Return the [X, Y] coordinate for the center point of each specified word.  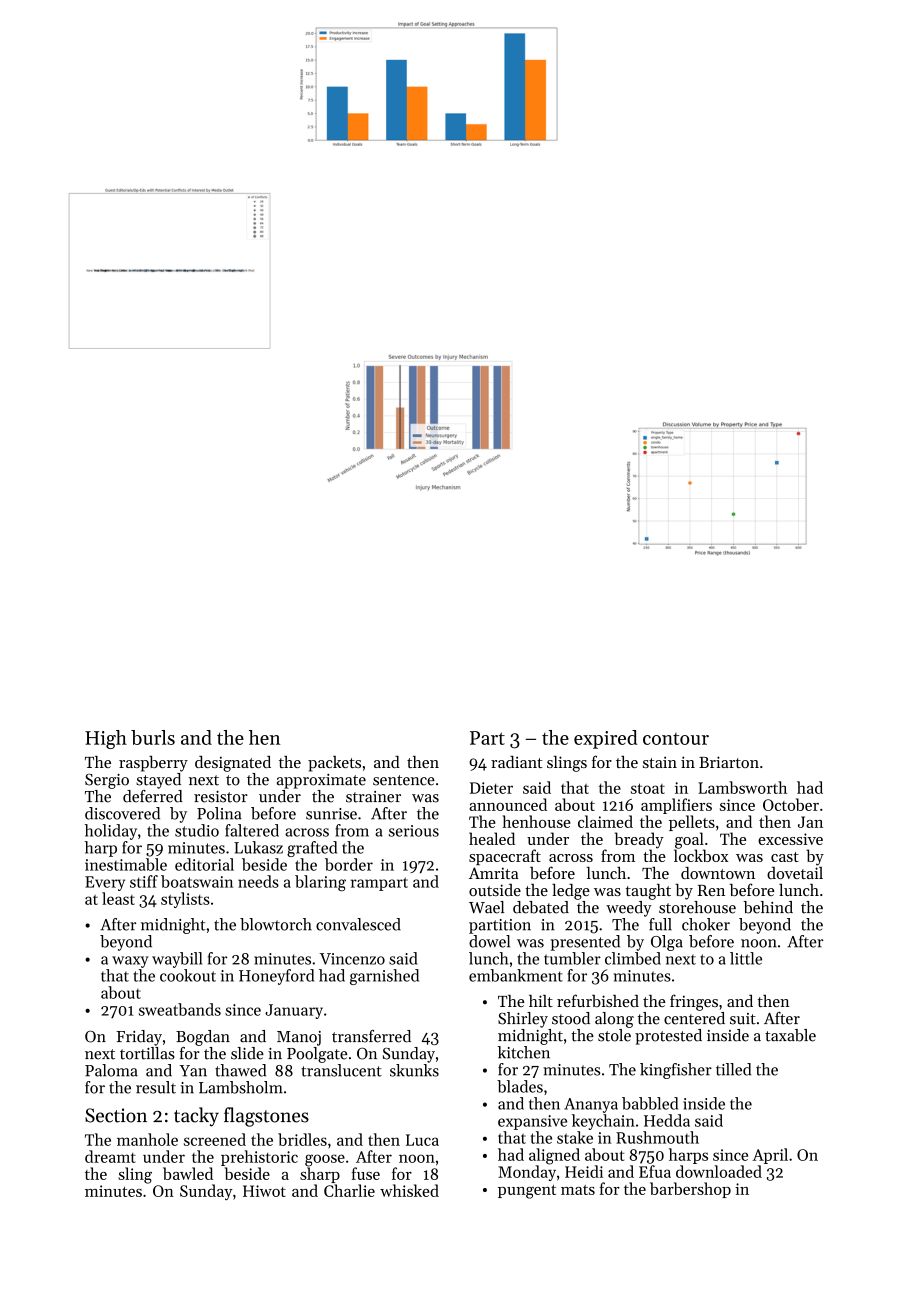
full [660, 924]
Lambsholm [241, 1087]
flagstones [266, 1117]
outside [495, 890]
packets [334, 764]
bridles [302, 1139]
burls [153, 737]
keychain [603, 1122]
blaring [320, 883]
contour [676, 739]
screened [215, 1139]
